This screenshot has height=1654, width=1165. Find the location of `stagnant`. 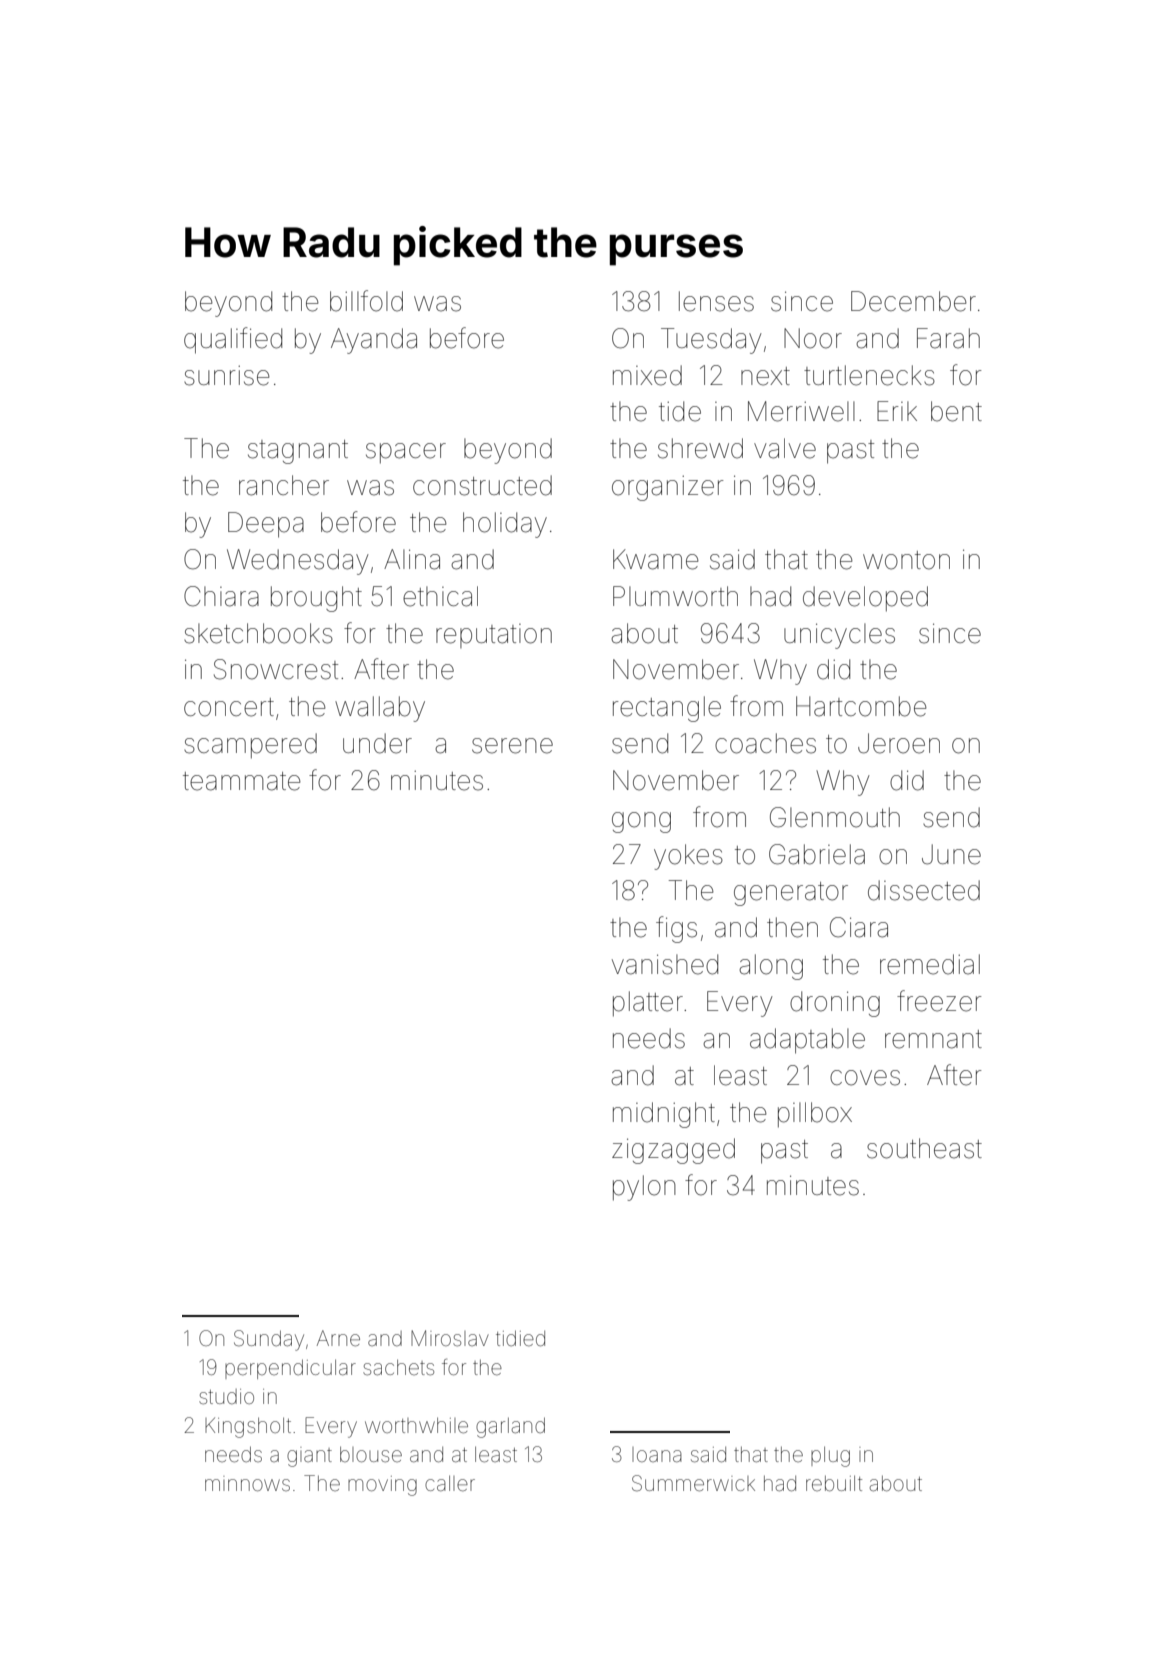

stagnant is located at coordinates (298, 452).
